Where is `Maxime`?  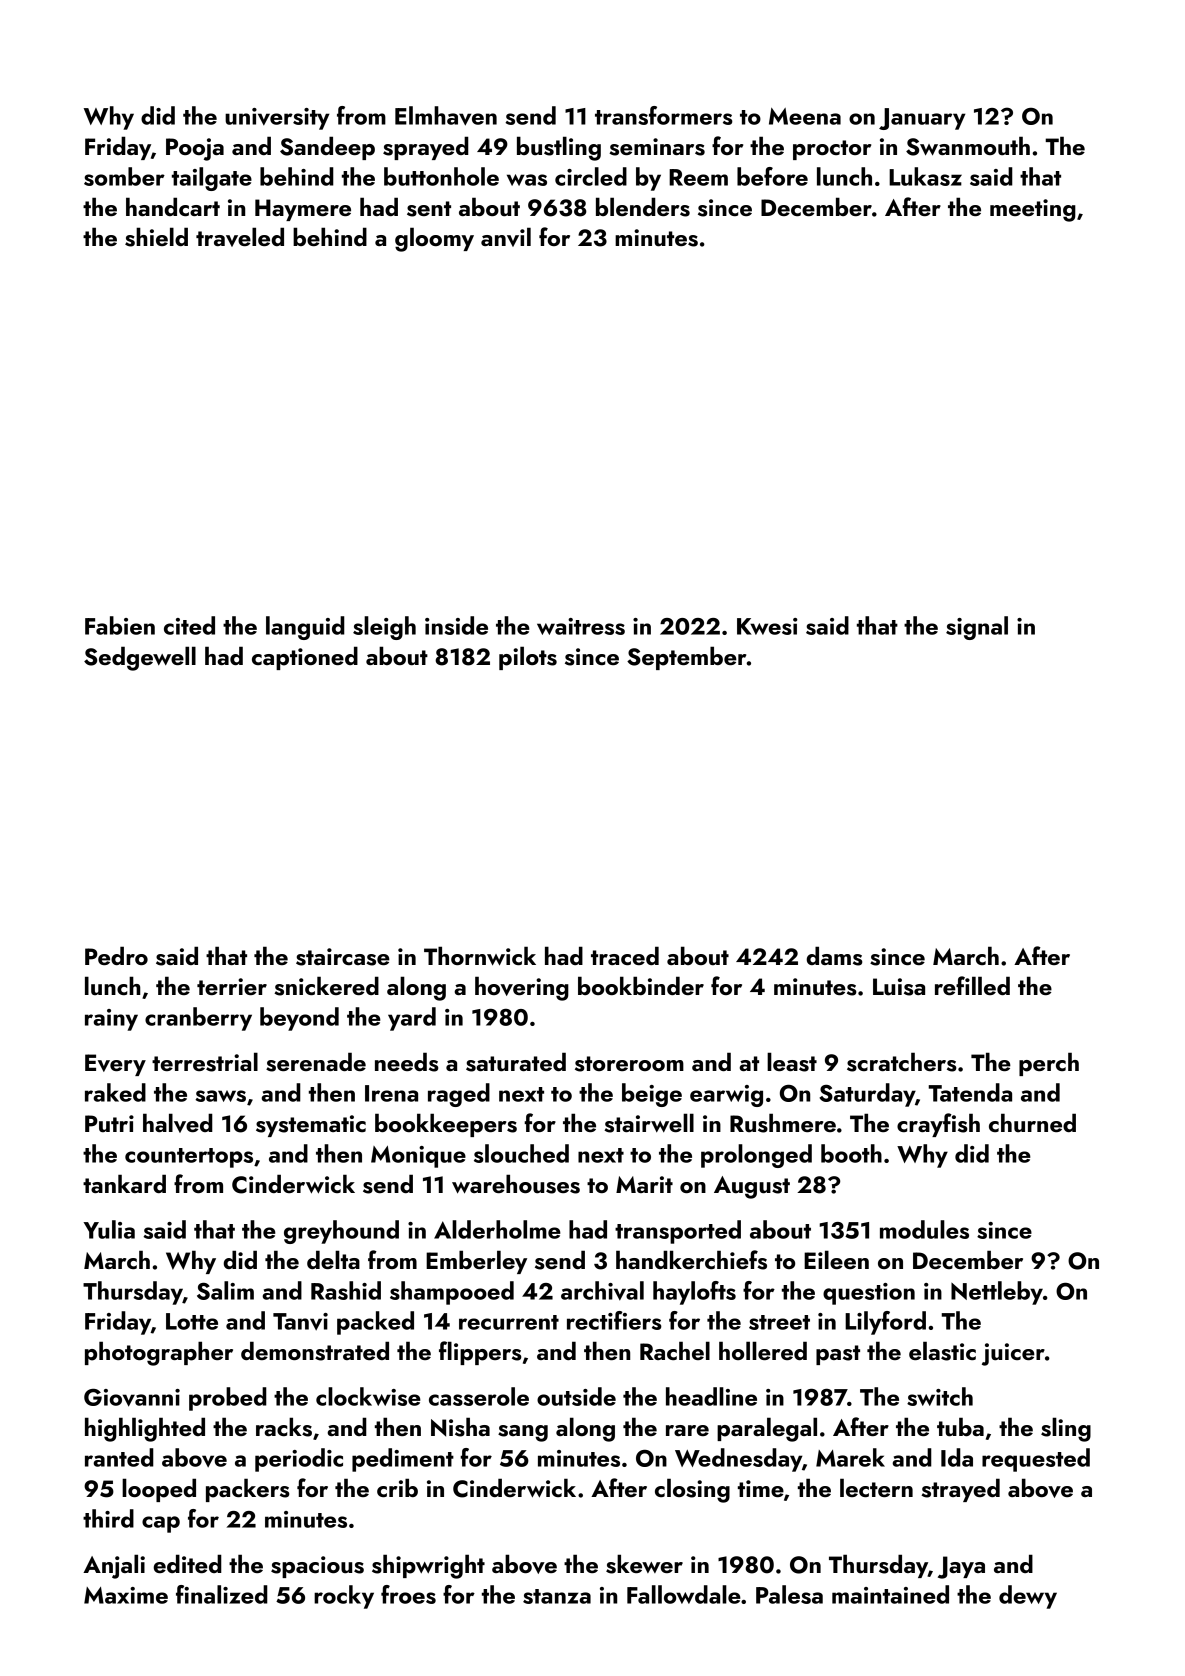
Maxime is located at coordinates (126, 1595).
